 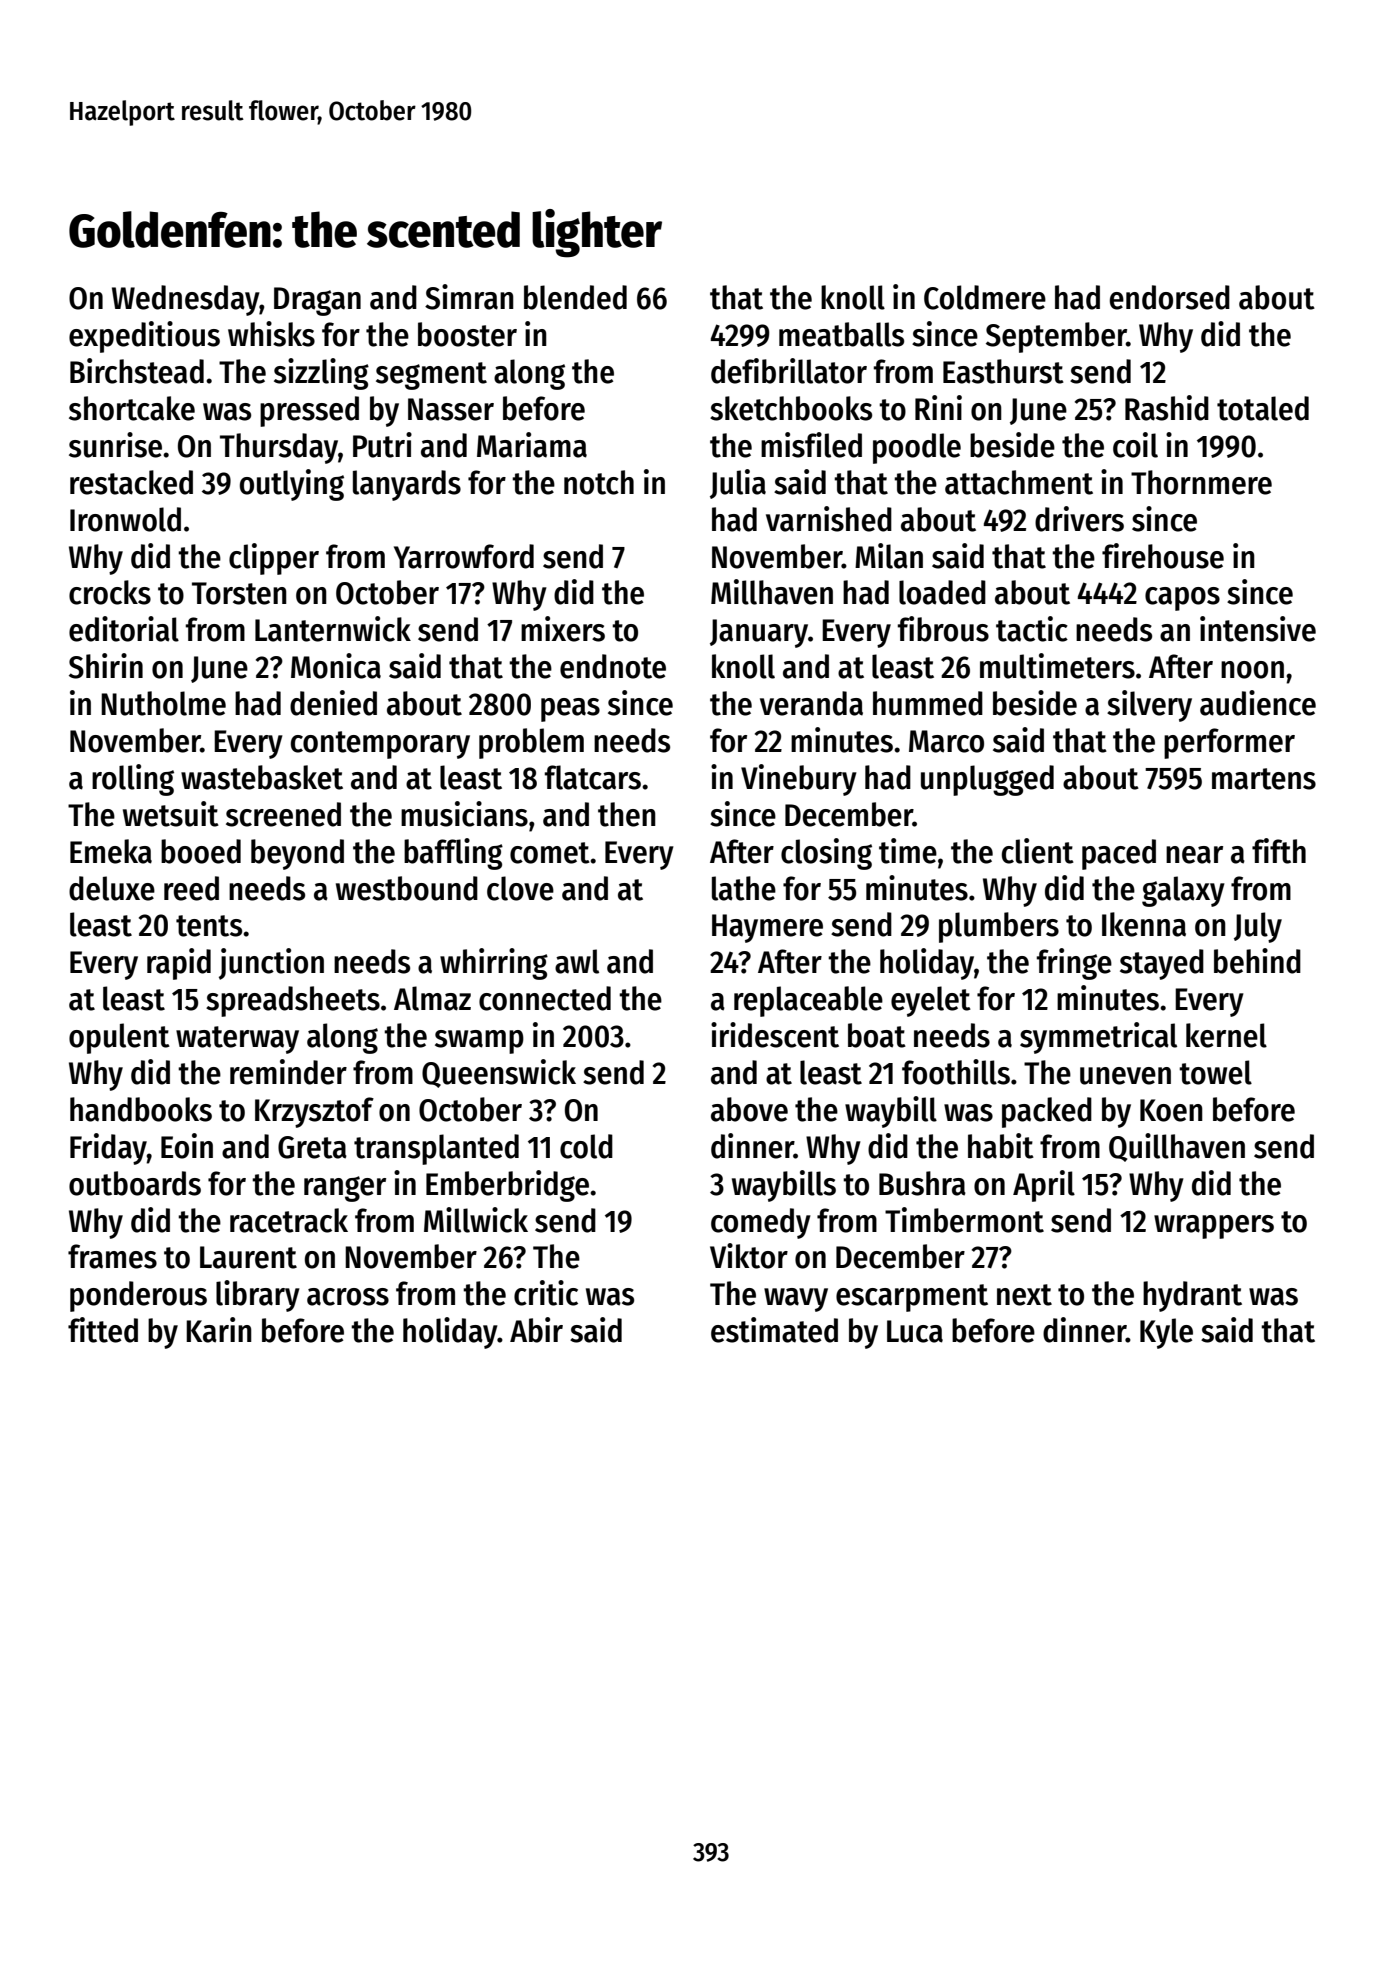 I want to click on Julia, so click(x=738, y=484).
